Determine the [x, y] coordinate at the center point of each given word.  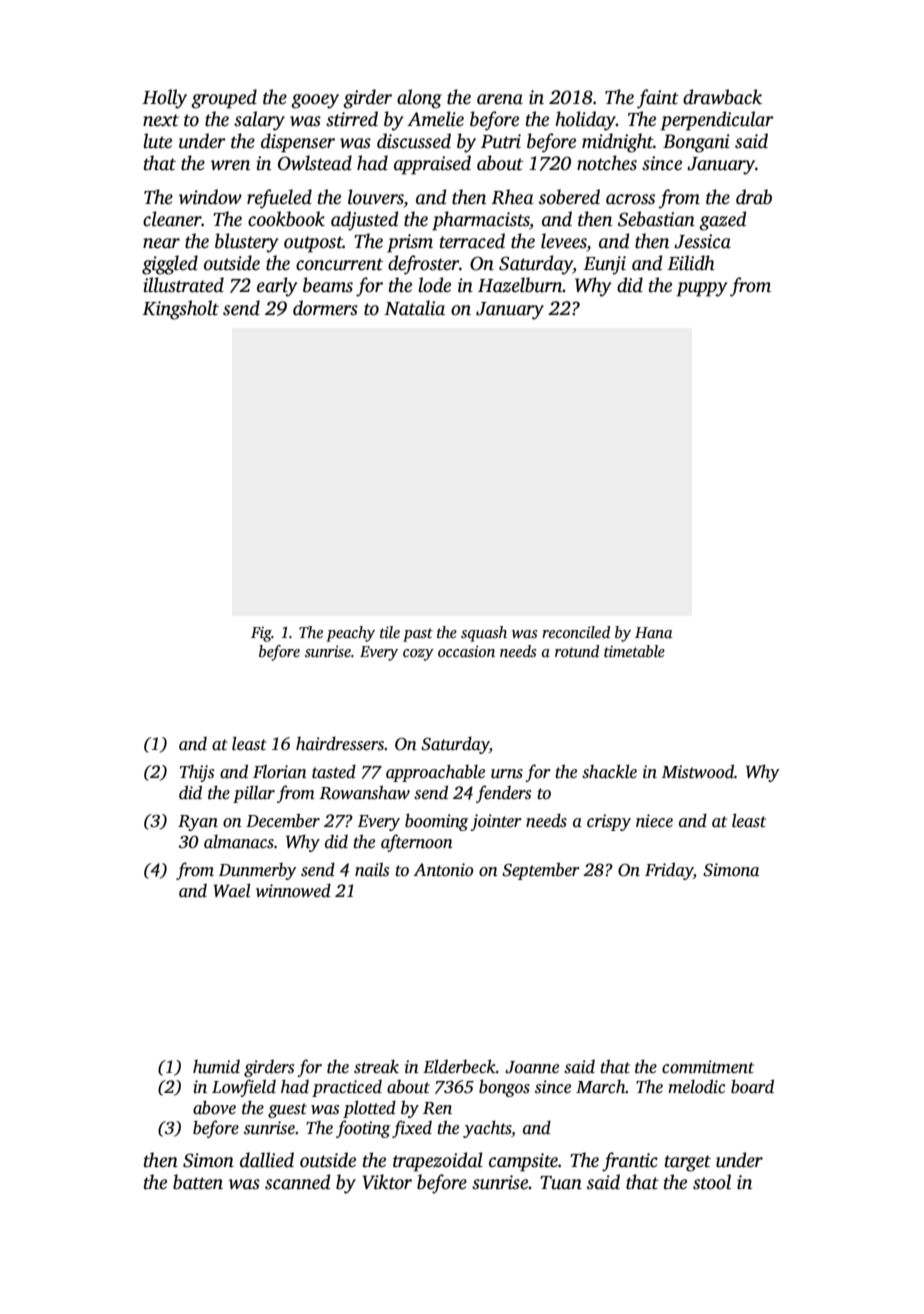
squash [484, 634]
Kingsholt [180, 310]
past [418, 635]
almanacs [239, 842]
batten [198, 1182]
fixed [412, 1129]
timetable [634, 651]
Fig [261, 634]
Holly [164, 99]
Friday [669, 871]
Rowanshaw [364, 792]
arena [500, 99]
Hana [653, 632]
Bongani [696, 143]
